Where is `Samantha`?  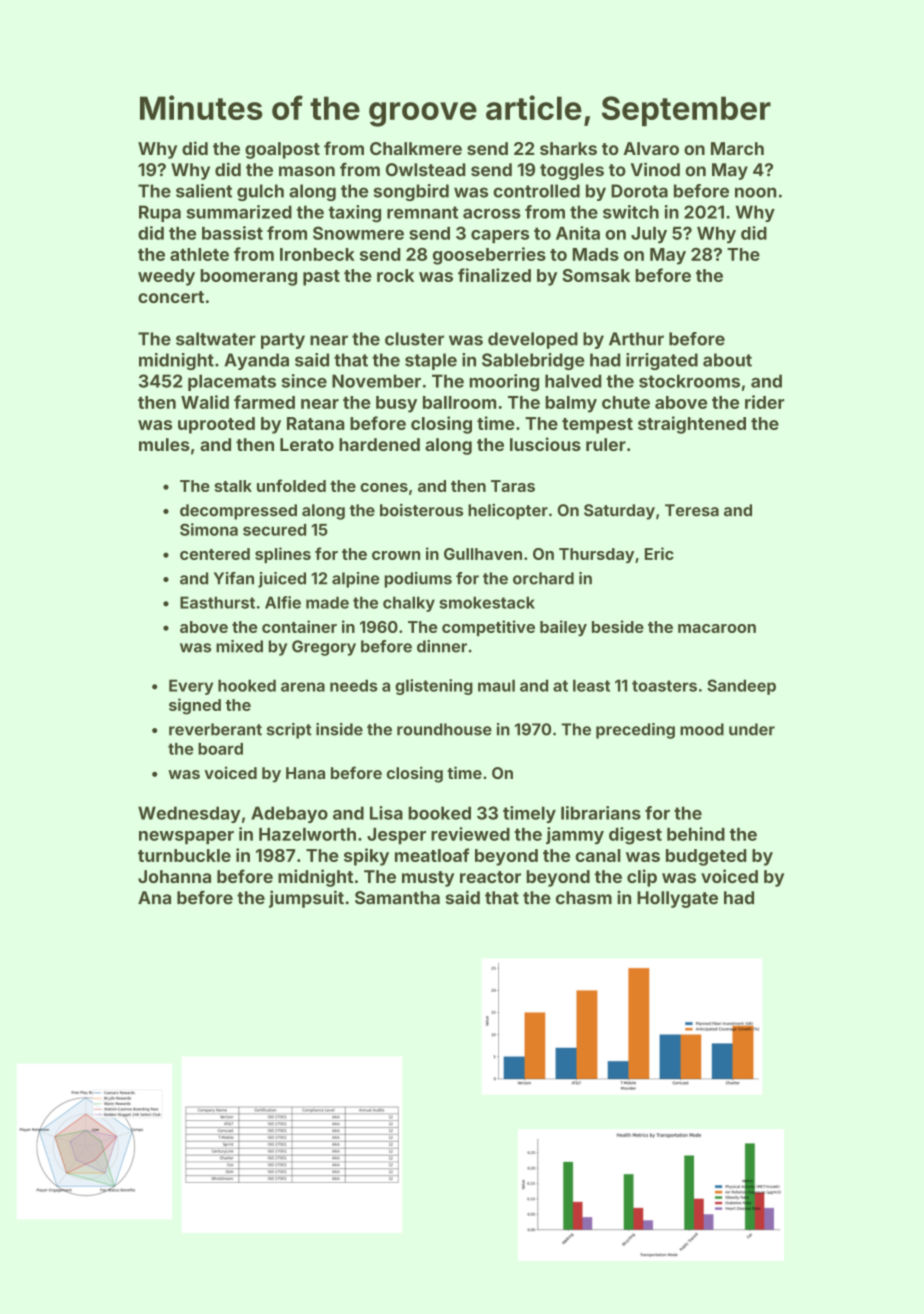
Samantha is located at coordinates (397, 898).
